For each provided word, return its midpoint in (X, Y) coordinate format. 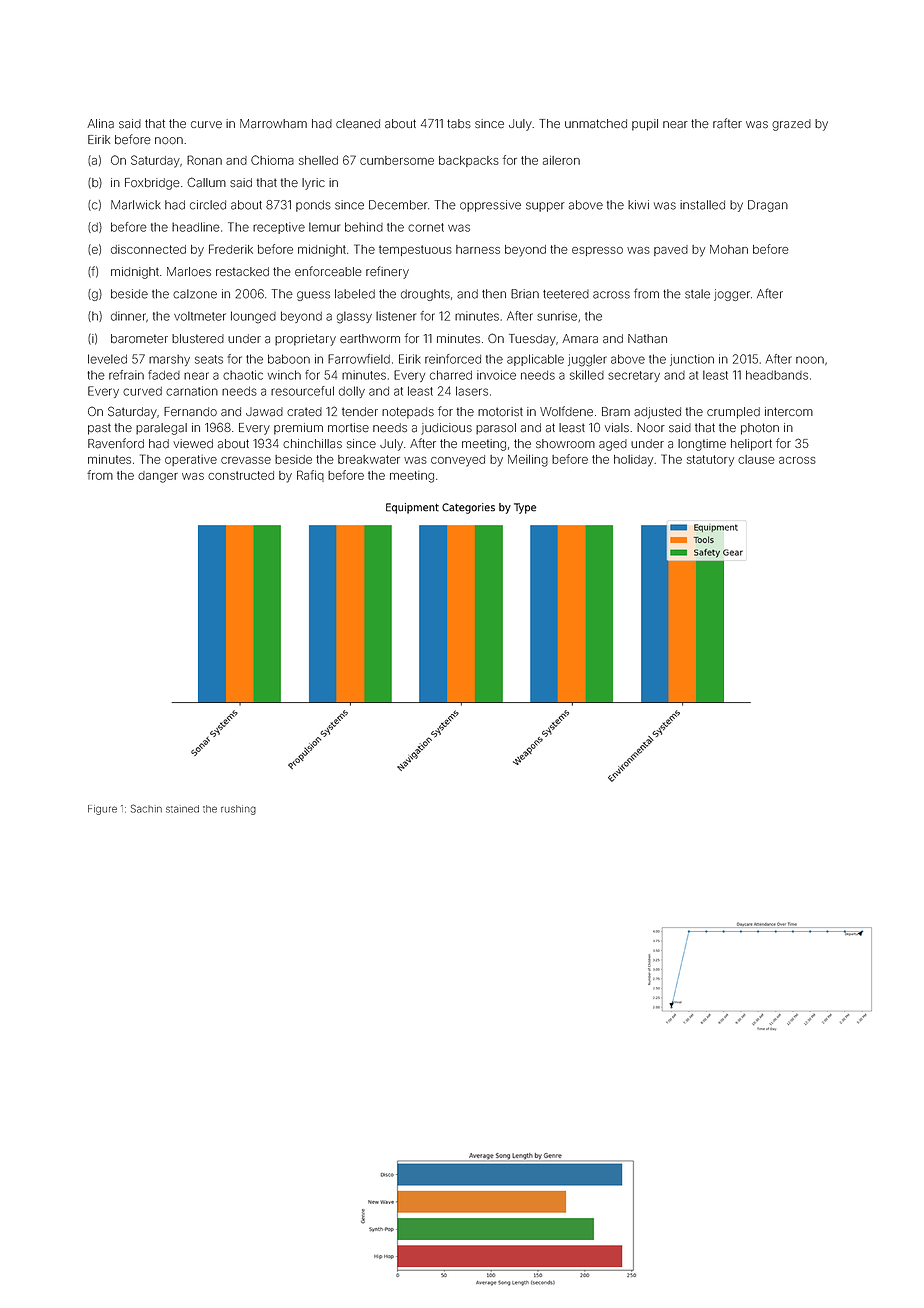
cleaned (358, 124)
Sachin (146, 808)
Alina (100, 124)
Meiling (528, 461)
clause (756, 459)
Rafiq (310, 476)
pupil (645, 125)
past (99, 429)
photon (760, 429)
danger (158, 477)
